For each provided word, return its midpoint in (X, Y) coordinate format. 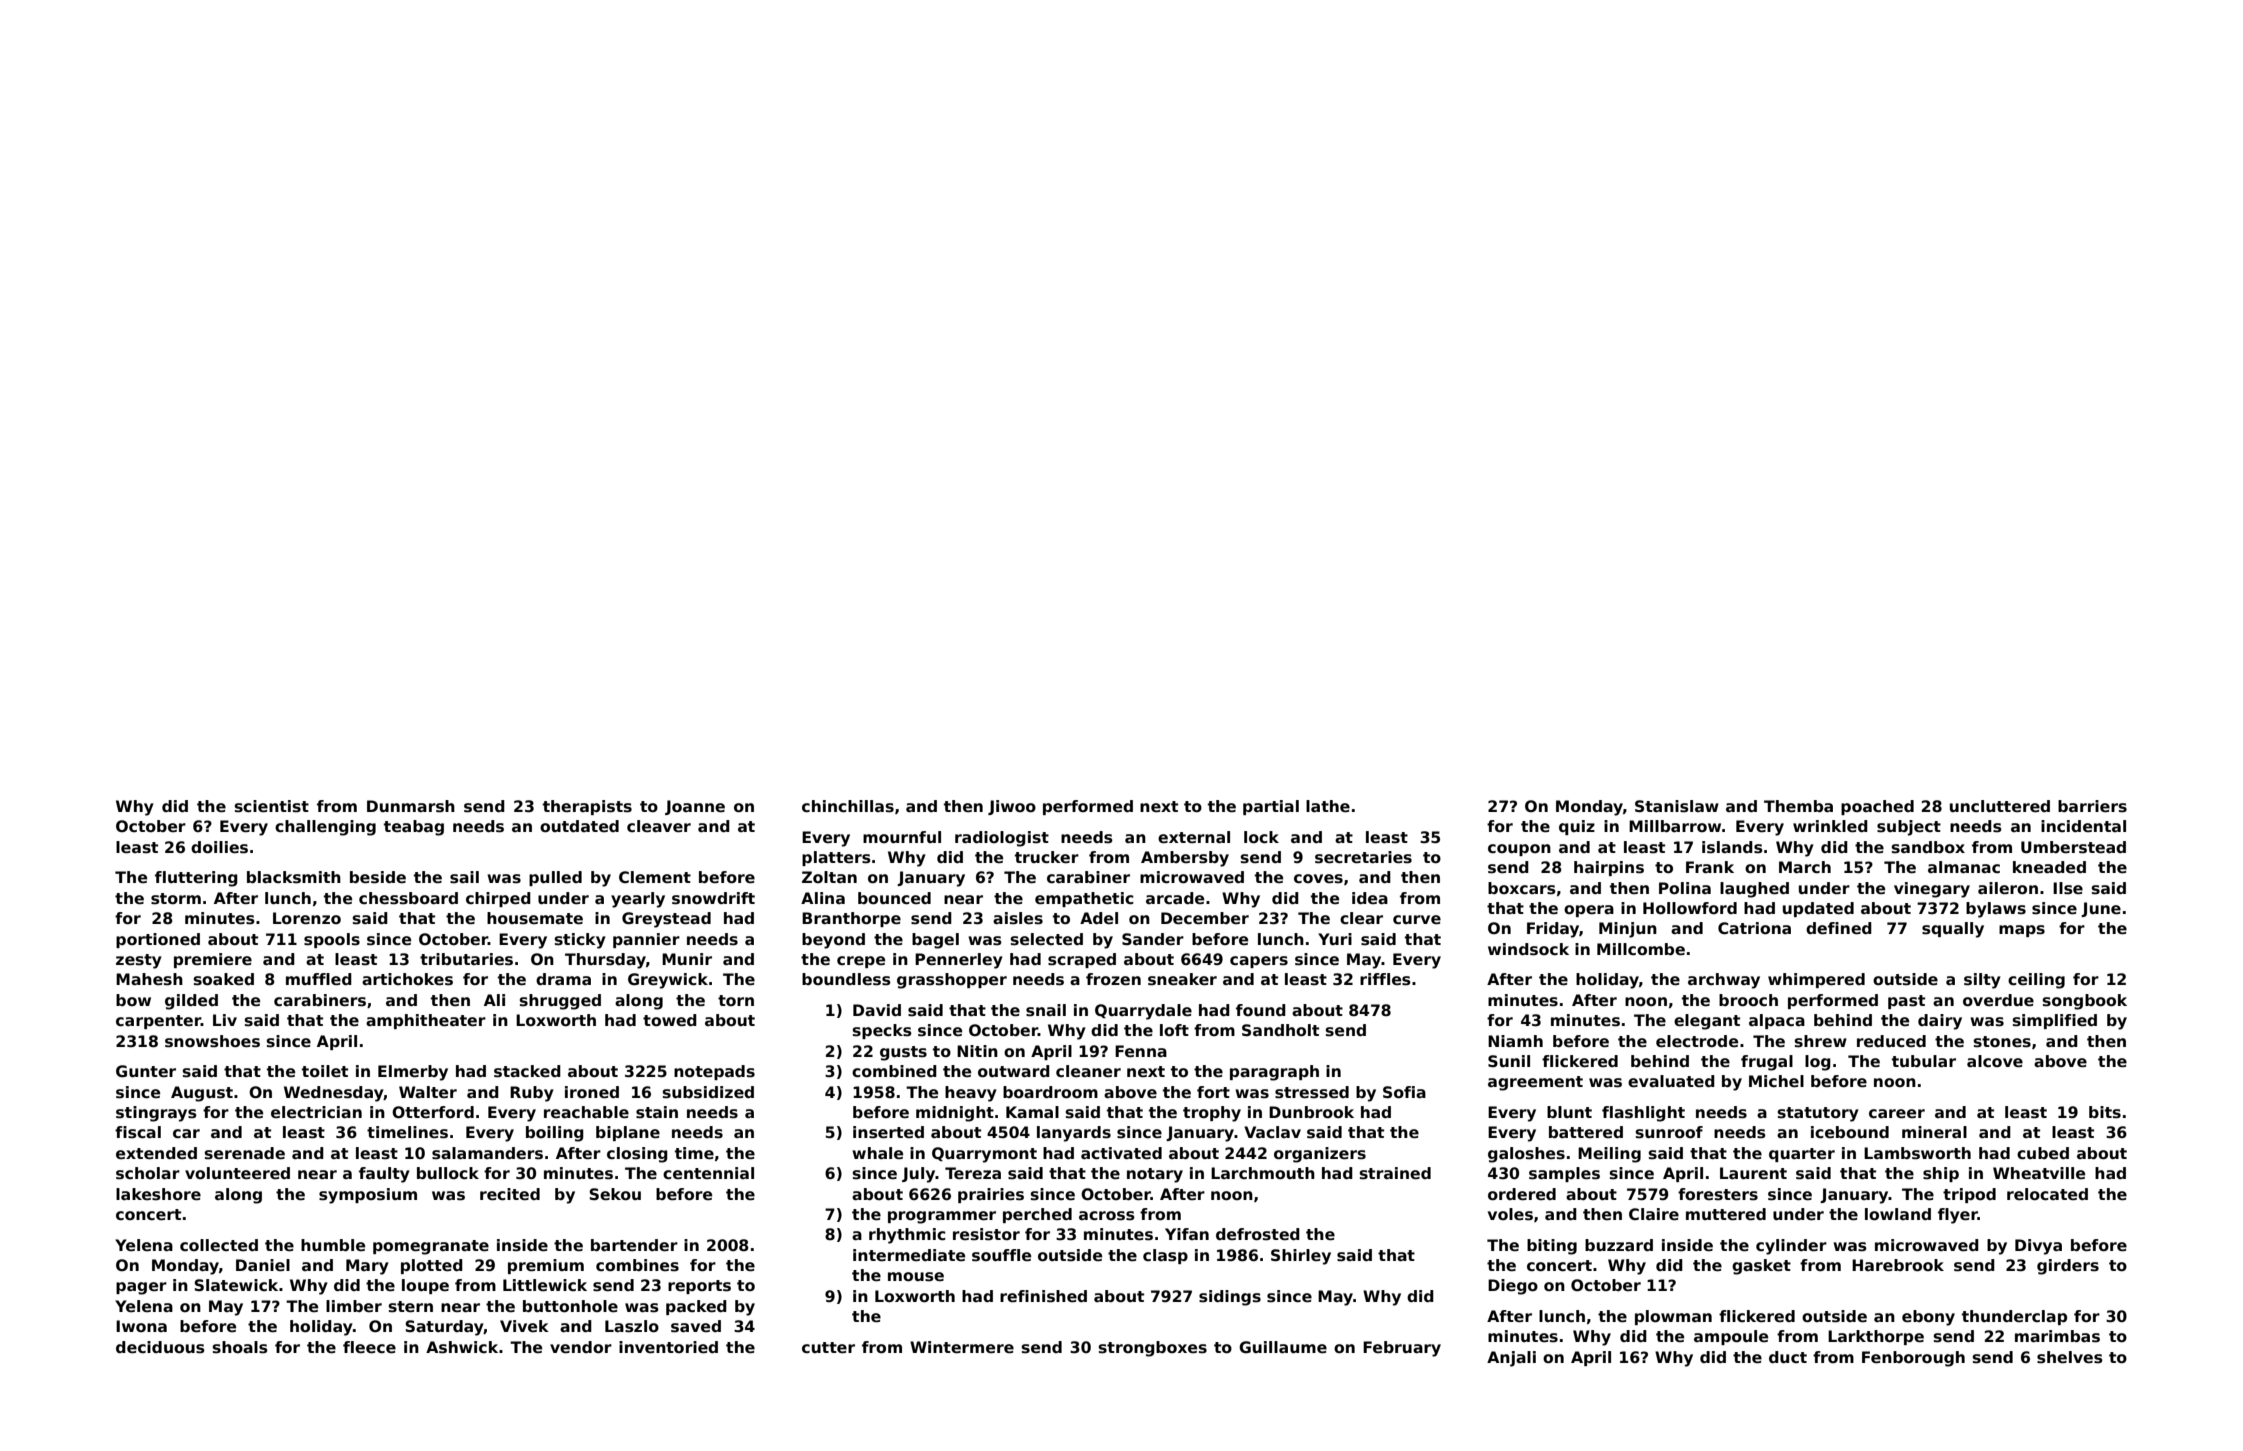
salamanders (487, 1153)
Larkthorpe (1876, 1337)
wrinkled (1830, 826)
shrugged (560, 1002)
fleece (369, 1347)
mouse (916, 1277)
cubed (2043, 1153)
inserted (888, 1132)
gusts (903, 1053)
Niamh (1515, 1041)
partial (1271, 807)
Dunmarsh (411, 806)
